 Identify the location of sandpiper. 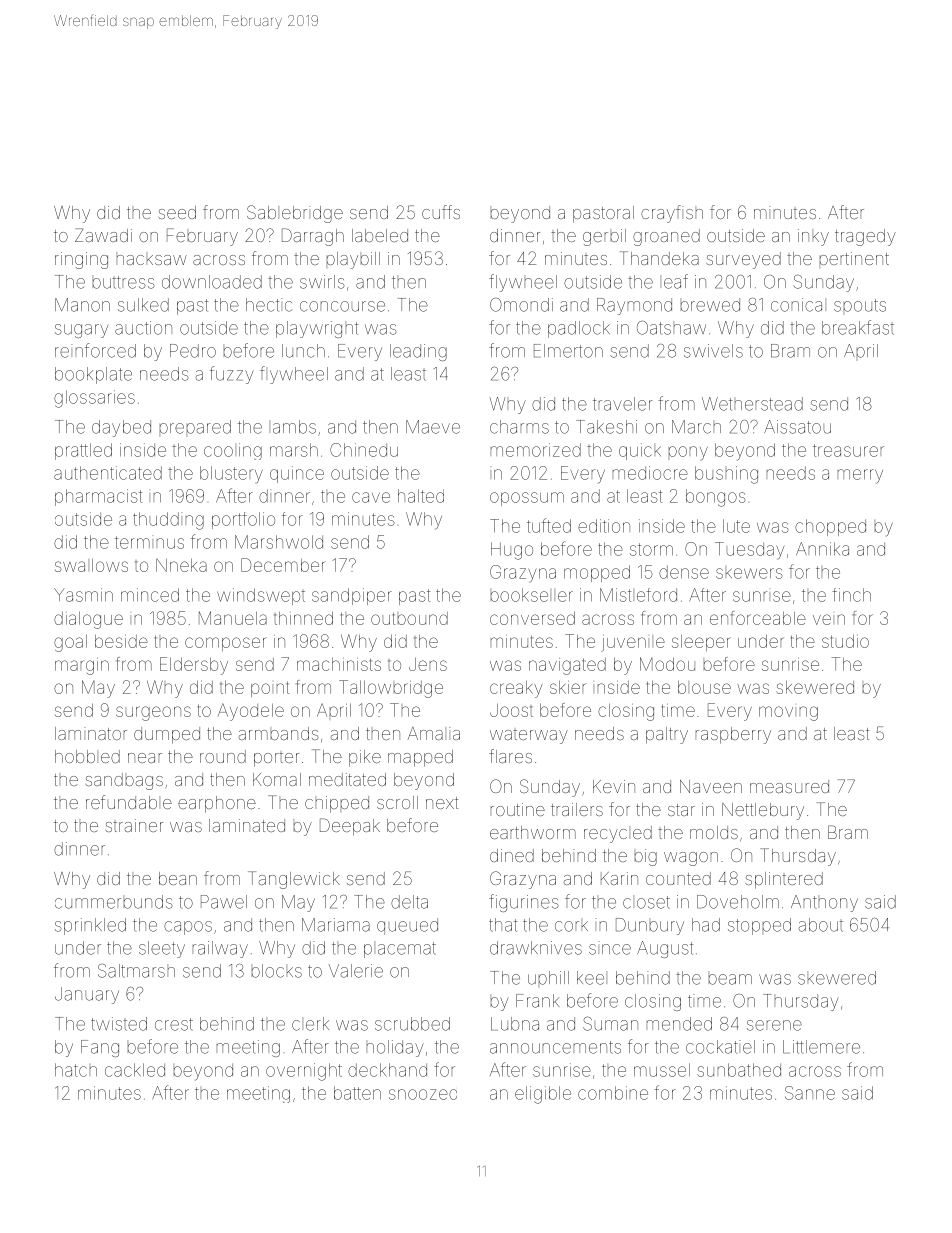
(352, 596).
